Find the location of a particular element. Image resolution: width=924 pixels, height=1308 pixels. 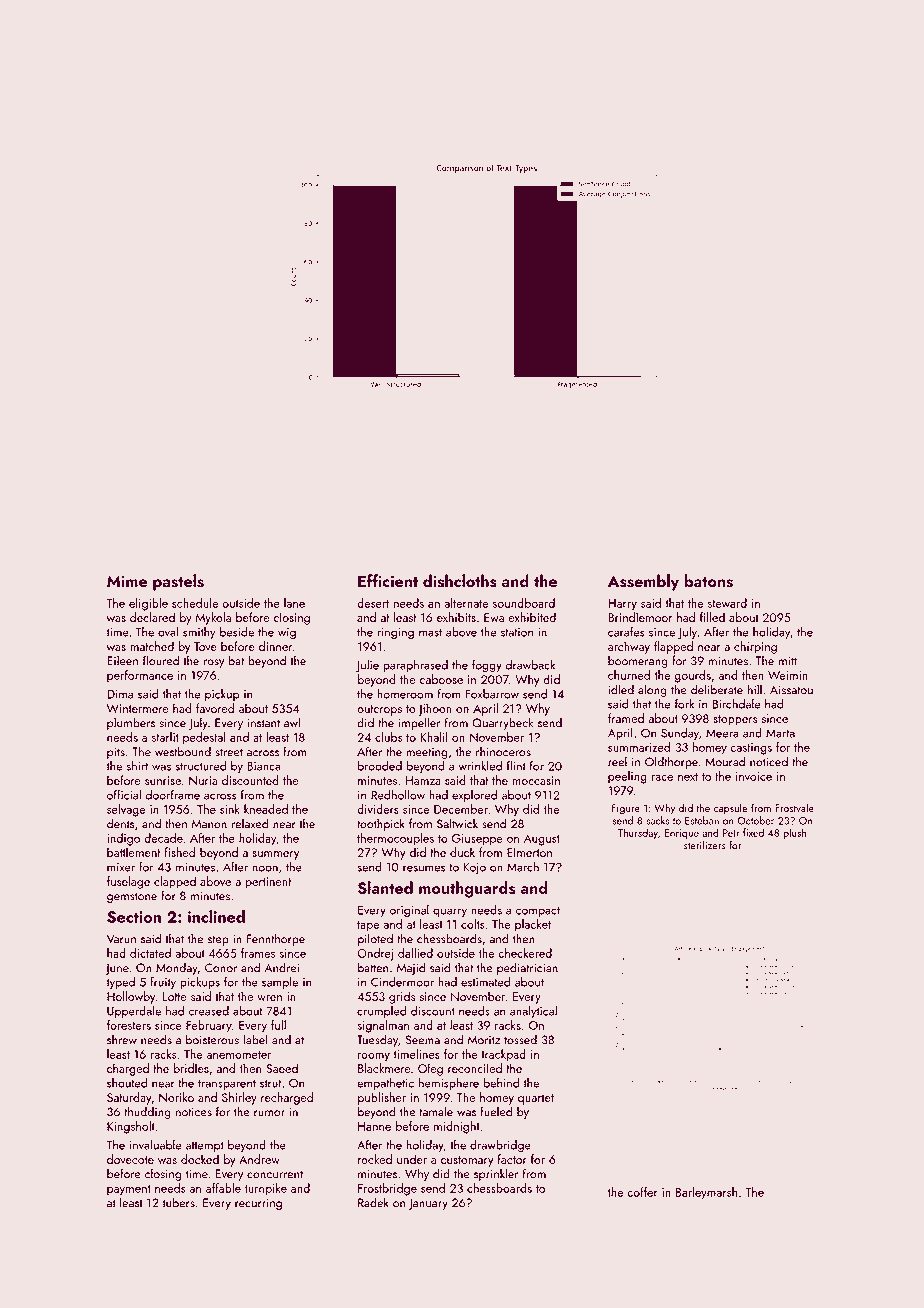

plush is located at coordinates (794, 833).
